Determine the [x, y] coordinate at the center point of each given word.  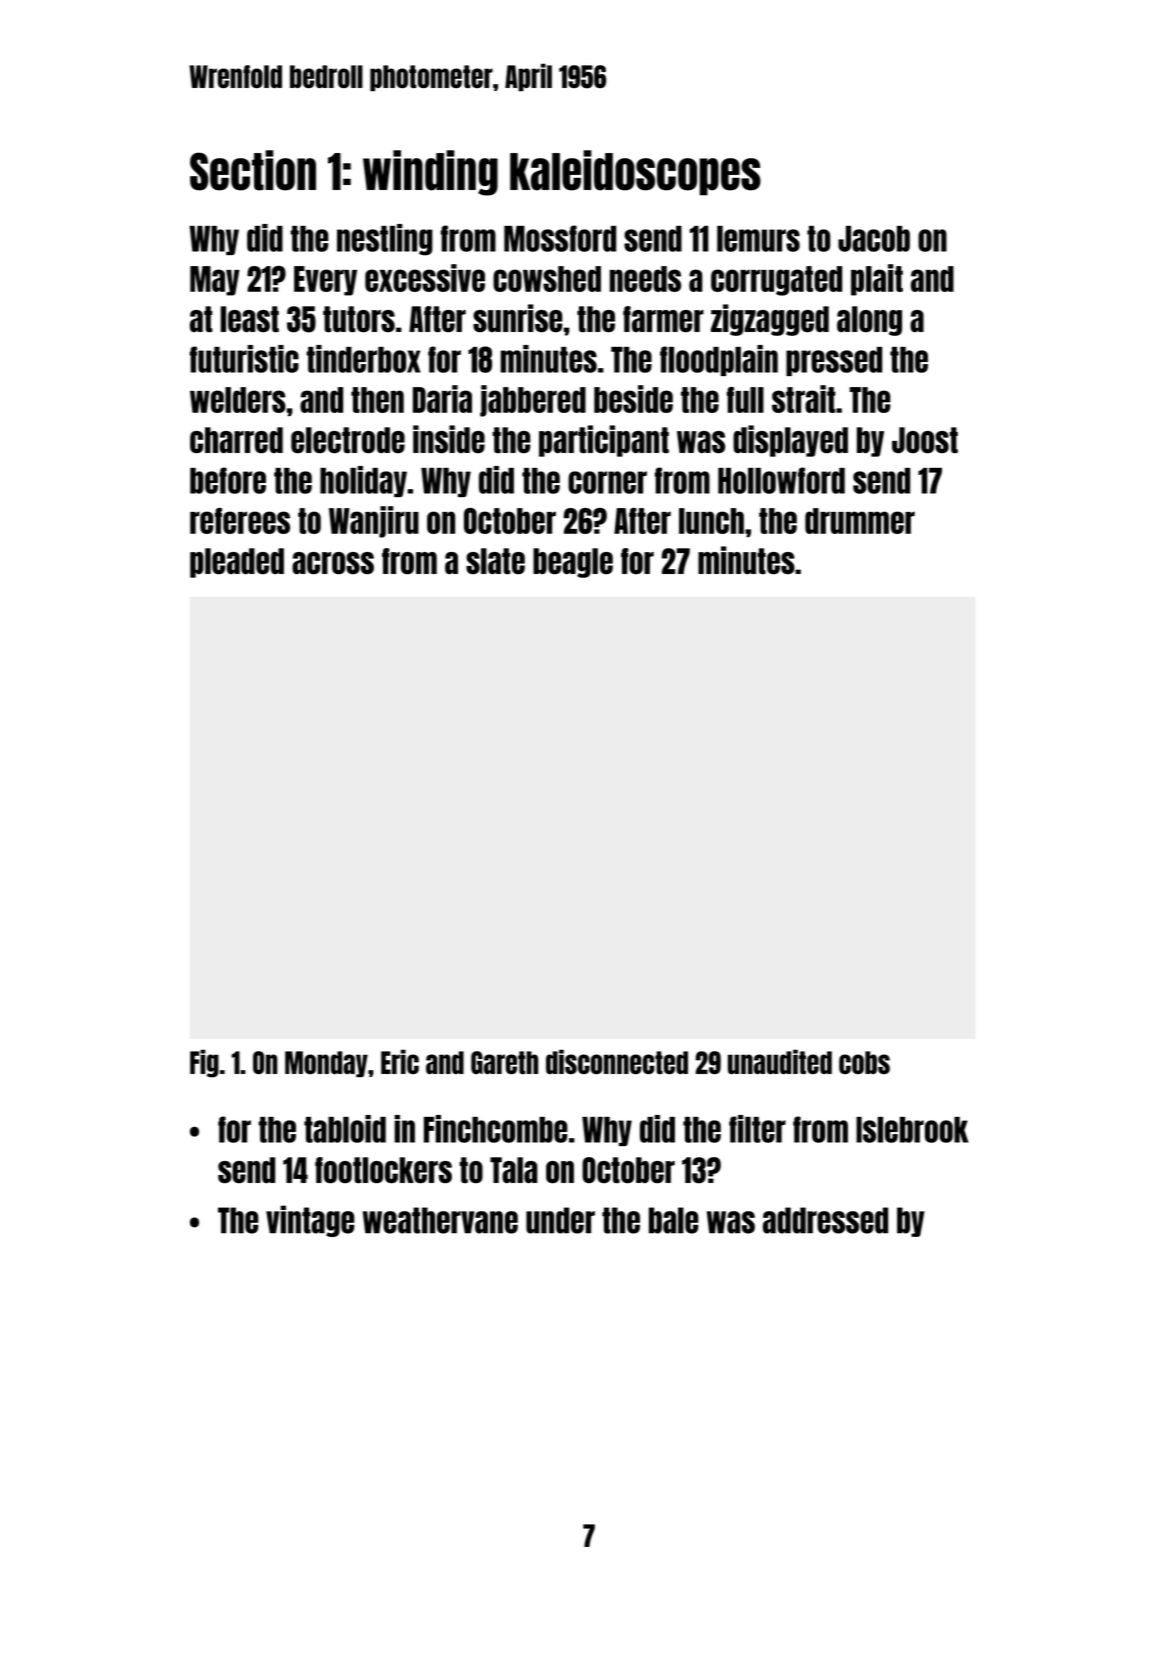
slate [495, 561]
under [560, 1220]
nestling [385, 240]
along [869, 321]
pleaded [237, 563]
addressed [825, 1220]
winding [430, 173]
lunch [711, 521]
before [228, 480]
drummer [860, 521]
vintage [310, 1221]
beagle [573, 563]
